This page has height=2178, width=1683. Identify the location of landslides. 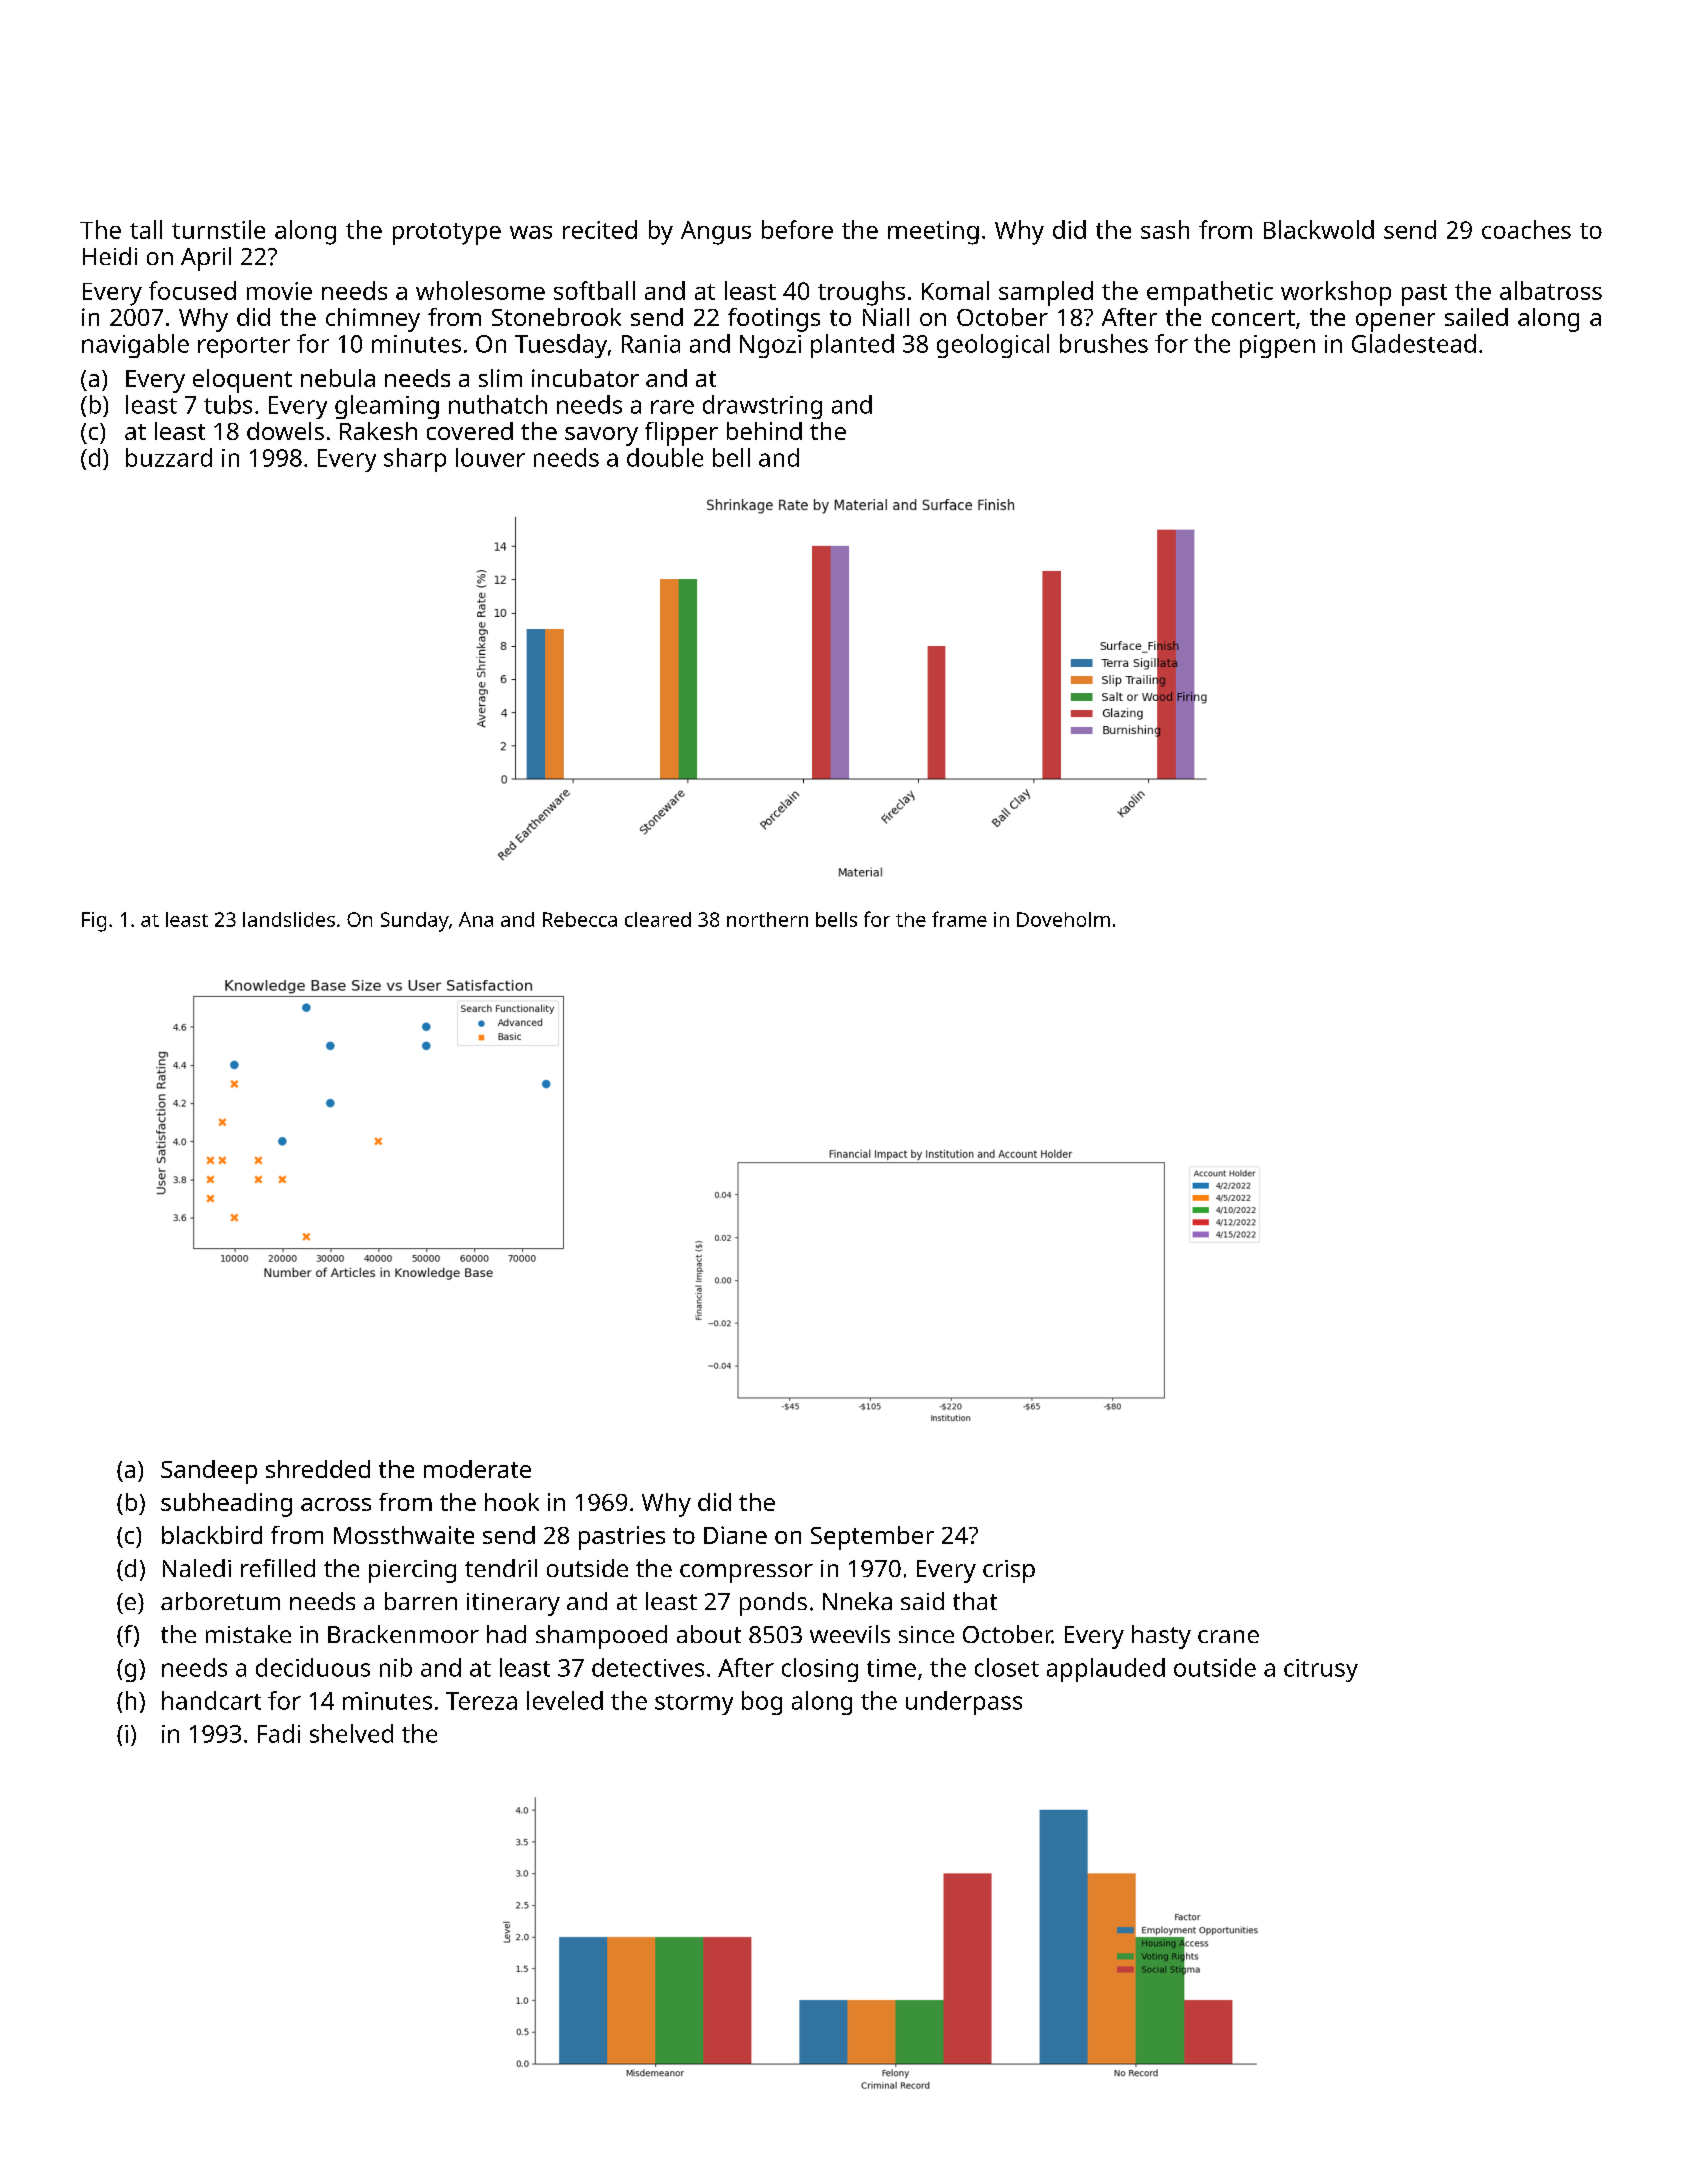
(289, 919).
